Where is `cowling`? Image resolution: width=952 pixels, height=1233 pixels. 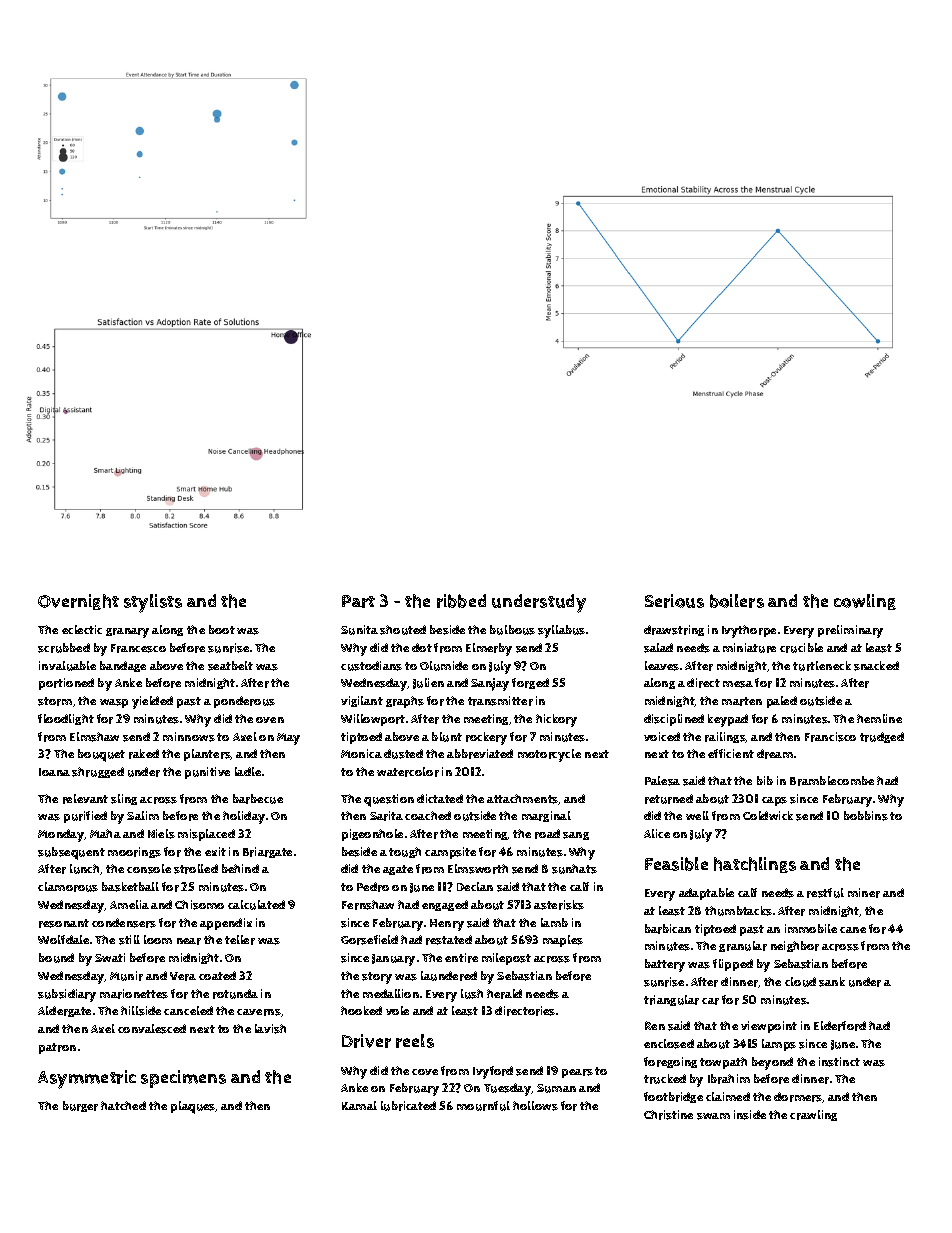 cowling is located at coordinates (865, 602).
